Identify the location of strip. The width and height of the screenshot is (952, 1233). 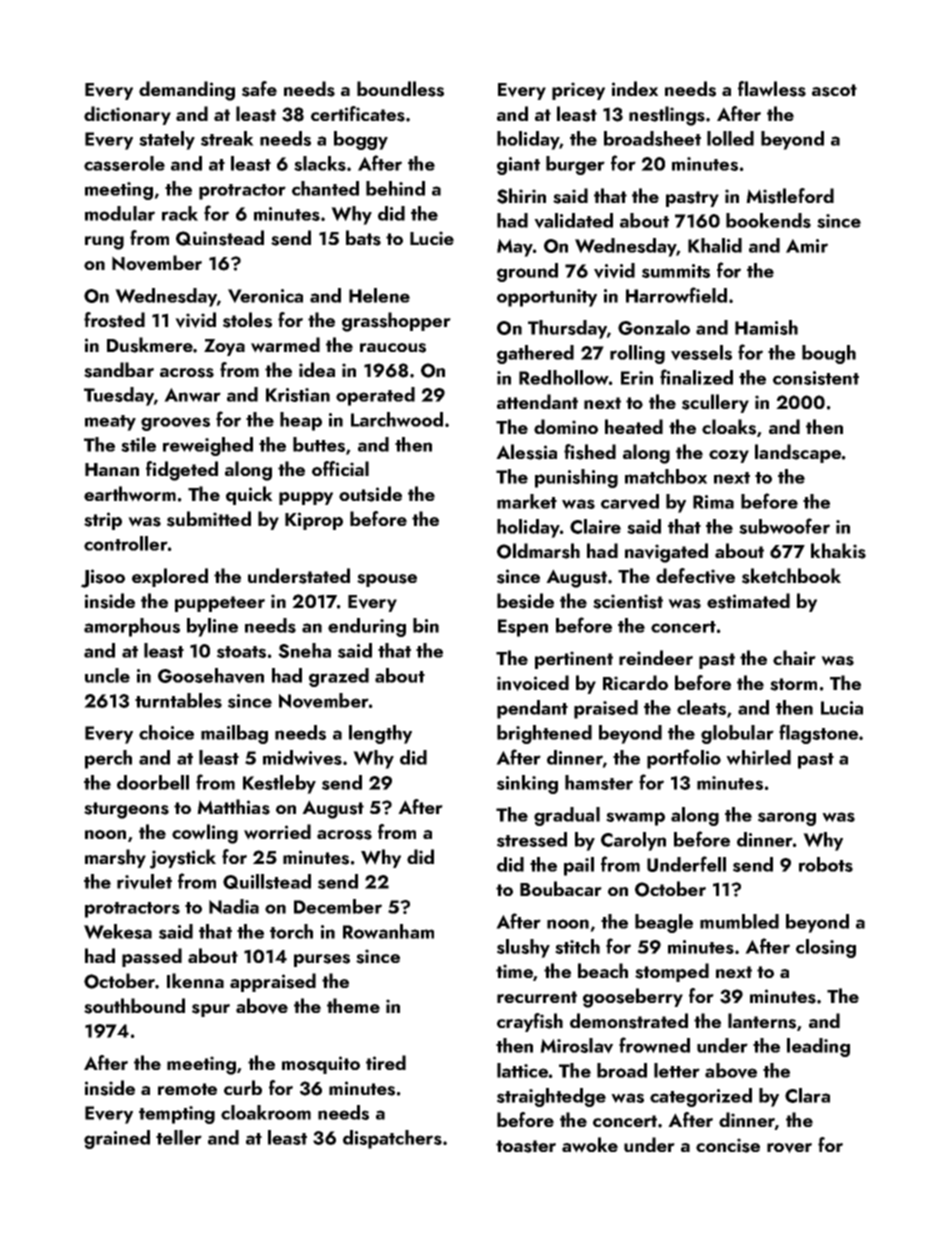
(103, 521).
